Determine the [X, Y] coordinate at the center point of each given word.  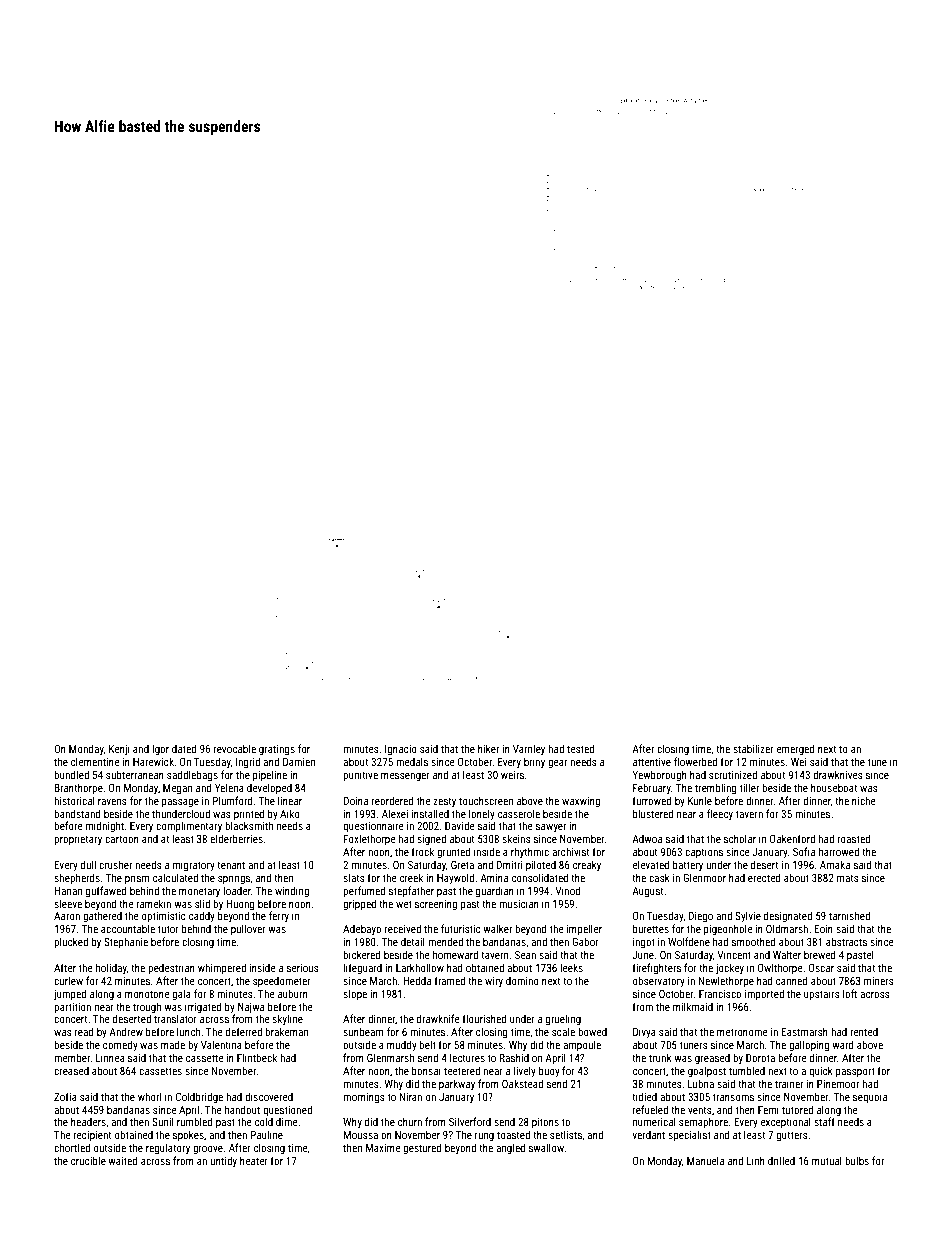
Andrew [126, 1031]
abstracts [846, 941]
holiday [111, 968]
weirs [512, 775]
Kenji [119, 750]
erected [764, 877]
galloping [809, 1046]
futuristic [461, 928]
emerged [796, 750]
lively [525, 1071]
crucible [88, 1160]
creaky [587, 865]
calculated [175, 877]
